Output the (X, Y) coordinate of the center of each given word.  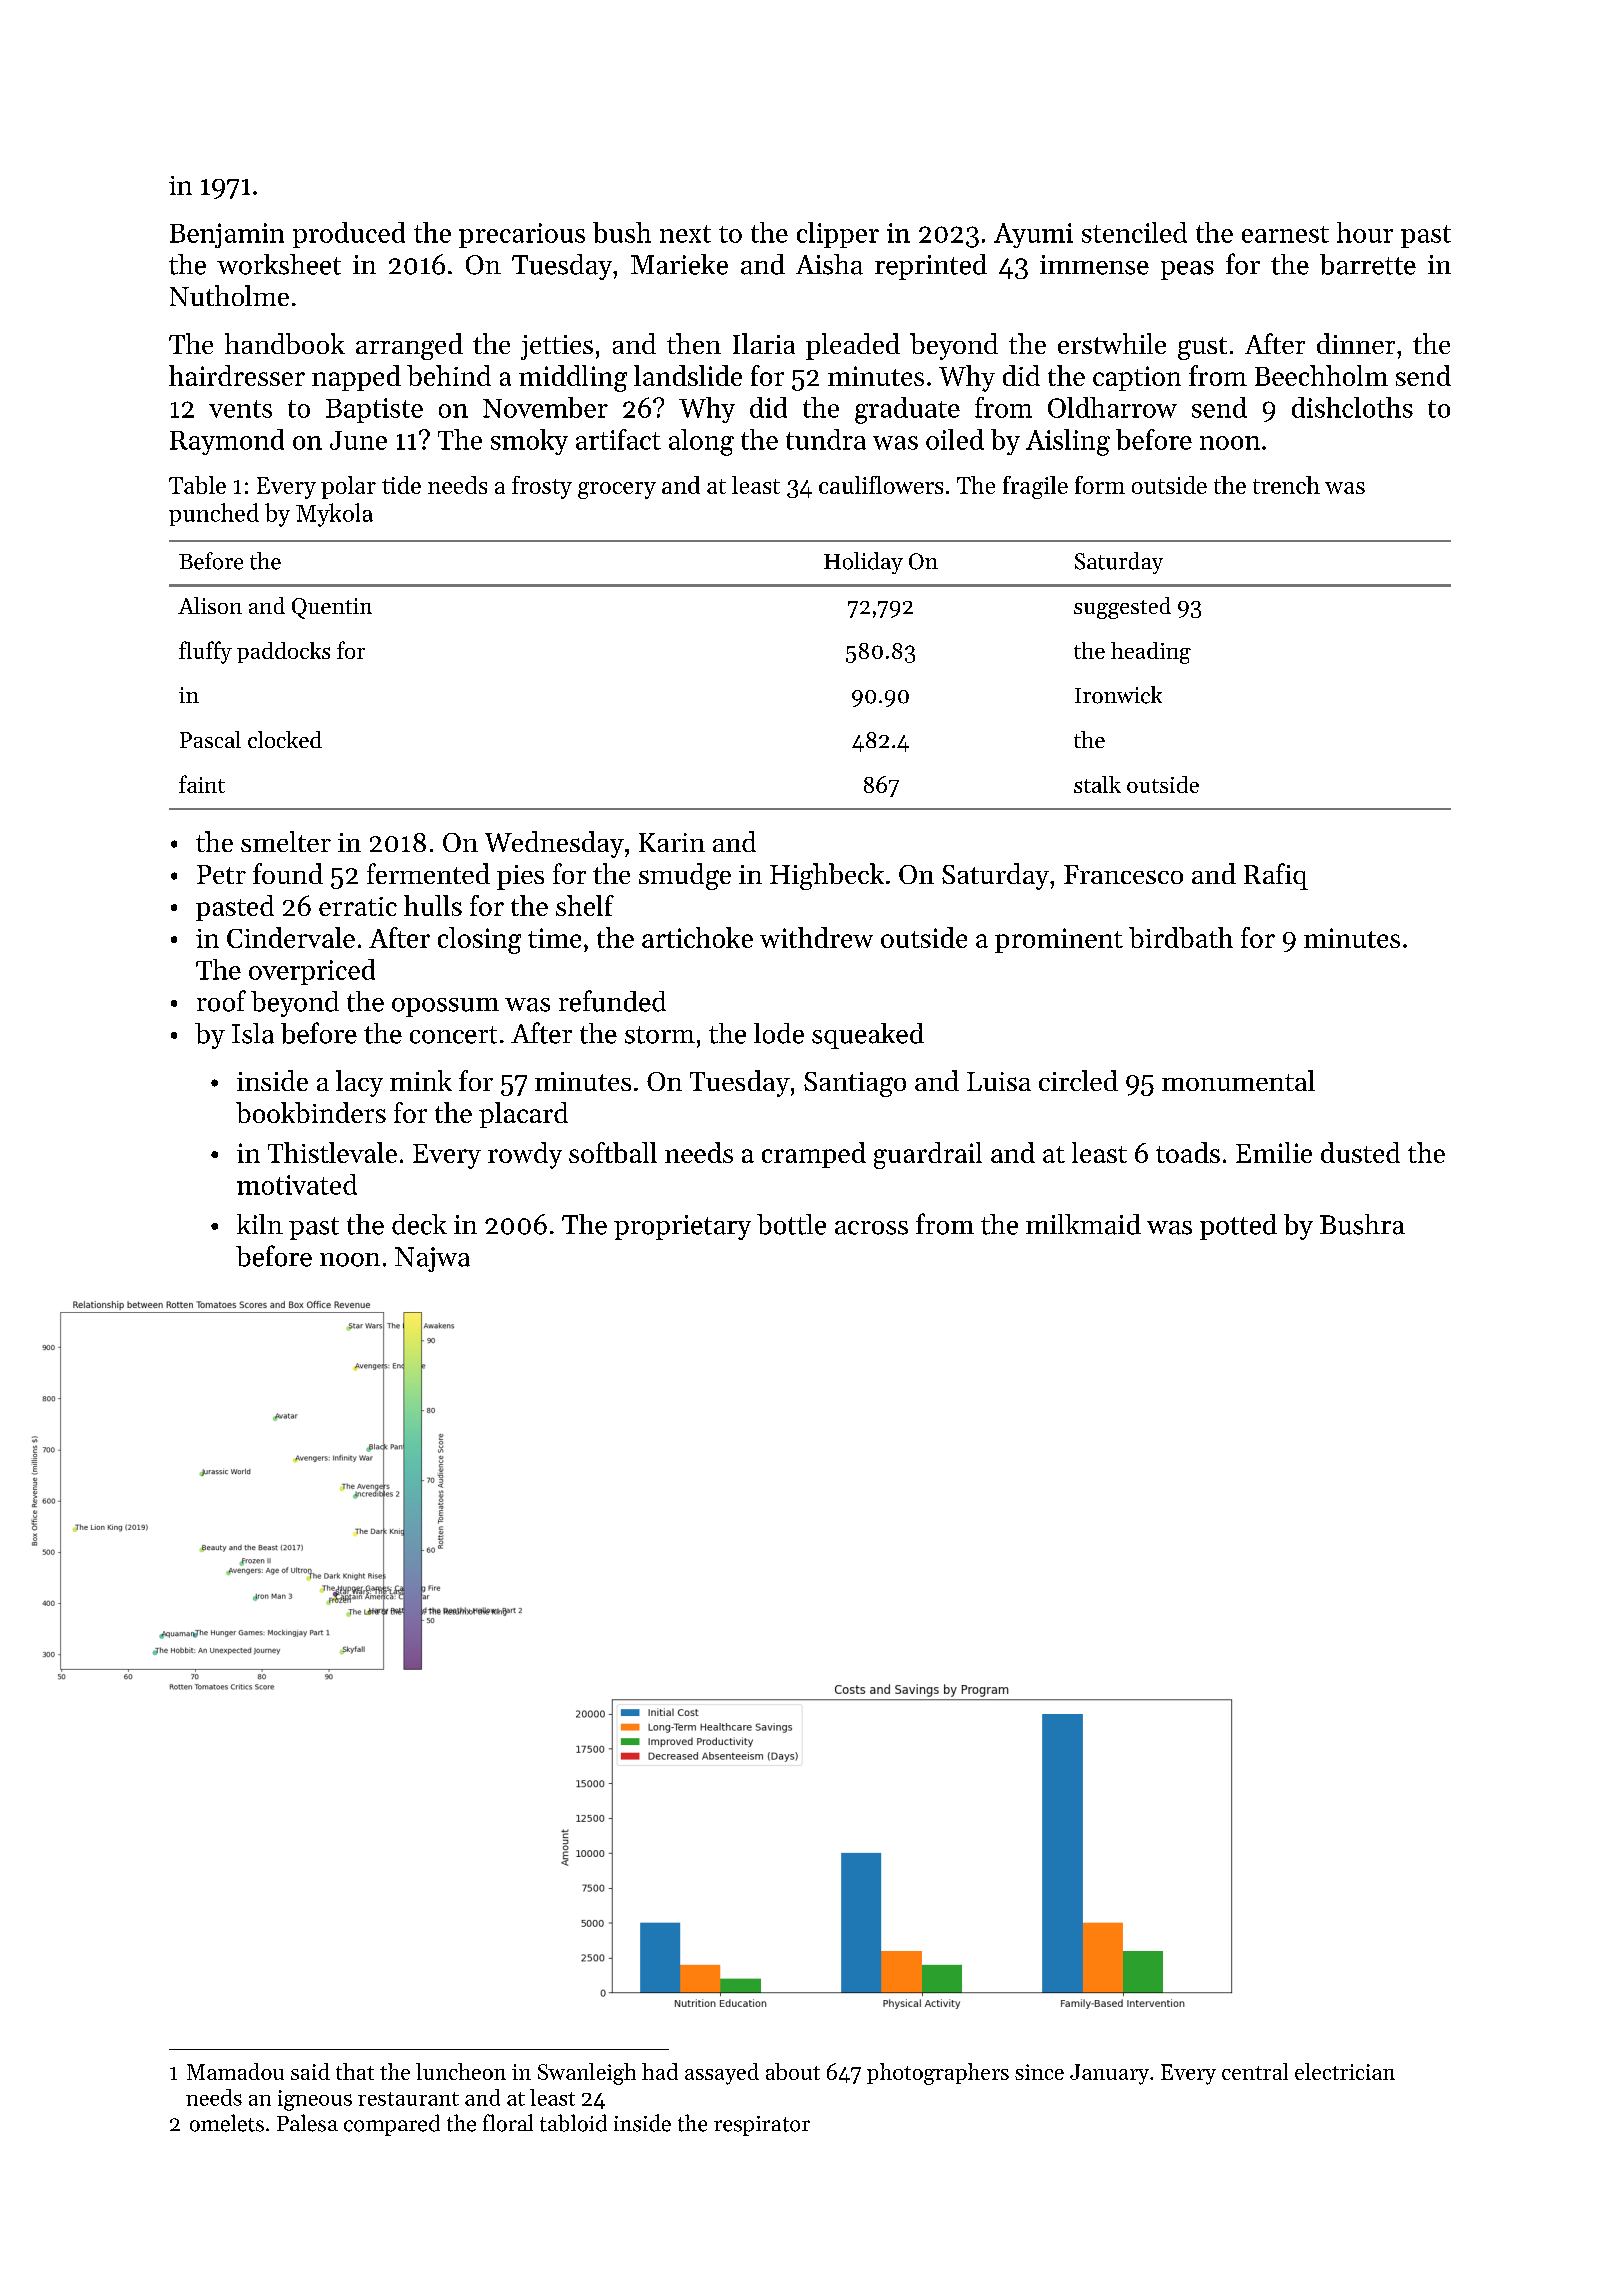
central (1255, 2071)
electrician (1345, 2071)
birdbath (1181, 937)
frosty (542, 487)
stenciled (1134, 232)
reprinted (931, 267)
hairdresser (237, 375)
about (793, 2071)
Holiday (863, 563)
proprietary (682, 1227)
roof (221, 1001)
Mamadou (235, 2071)
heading (1151, 653)
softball (613, 1152)
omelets (227, 2123)
